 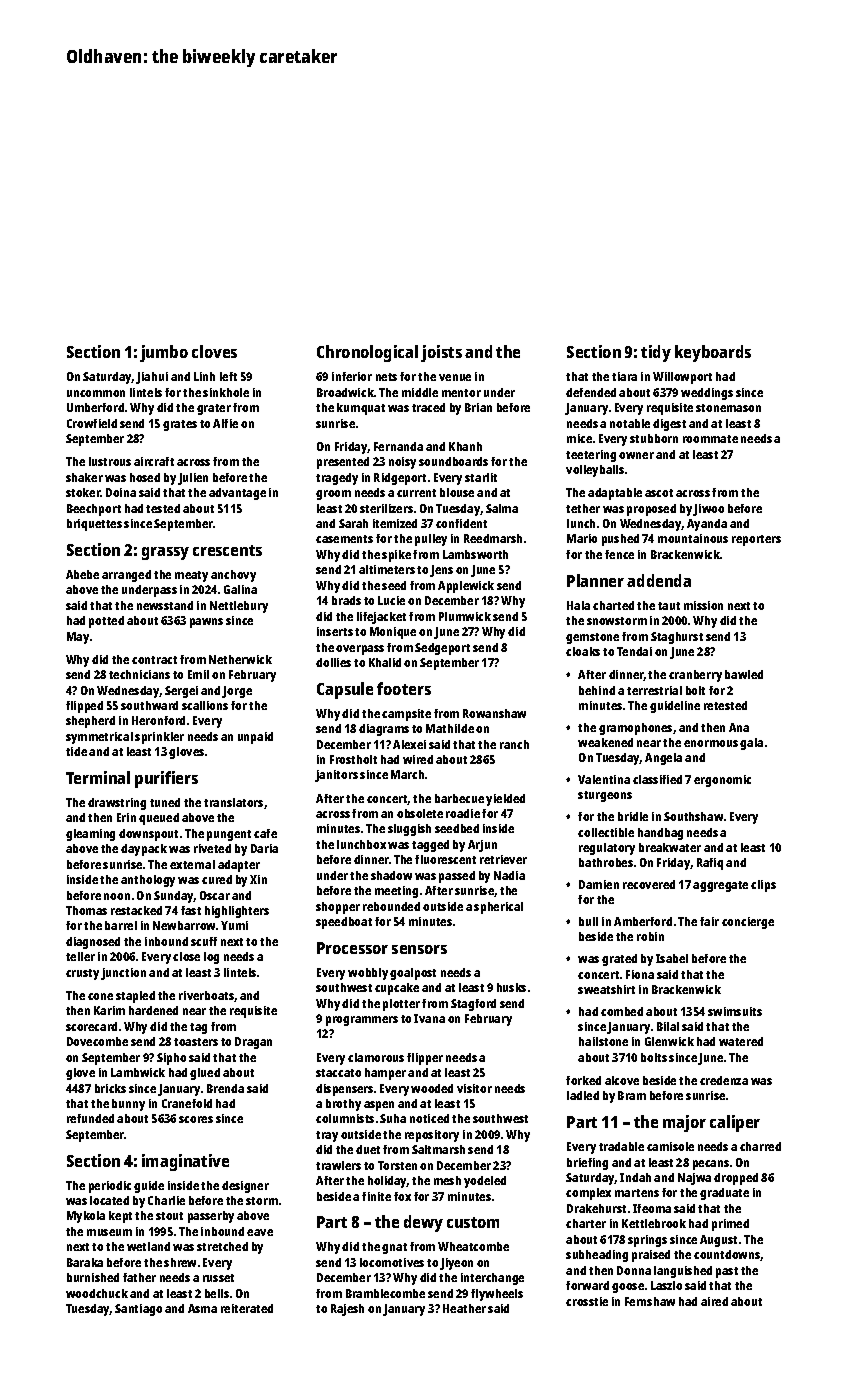 I want to click on sweatshirt, so click(x=606, y=989).
